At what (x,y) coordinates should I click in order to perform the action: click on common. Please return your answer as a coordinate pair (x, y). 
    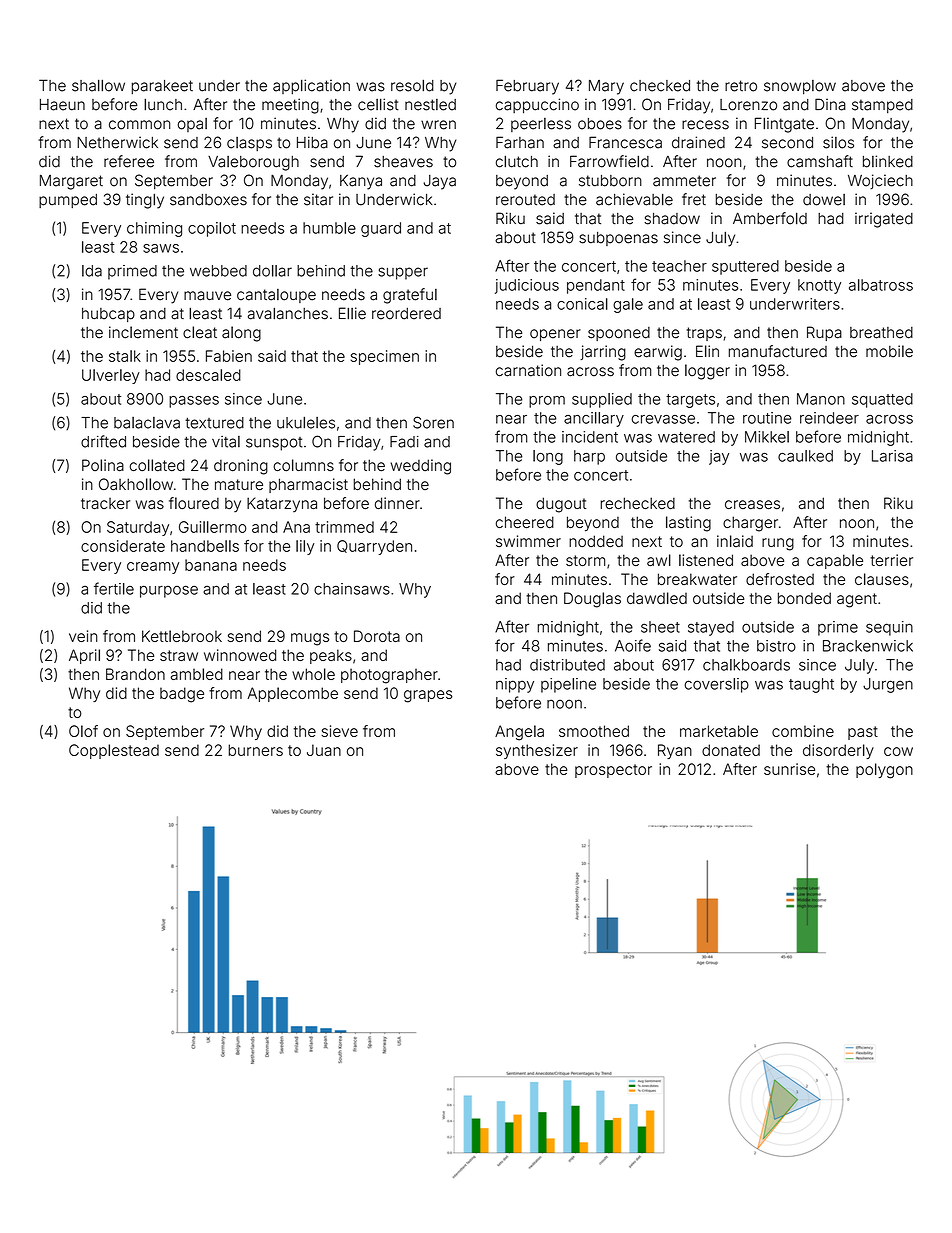
    Looking at the image, I should click on (139, 125).
